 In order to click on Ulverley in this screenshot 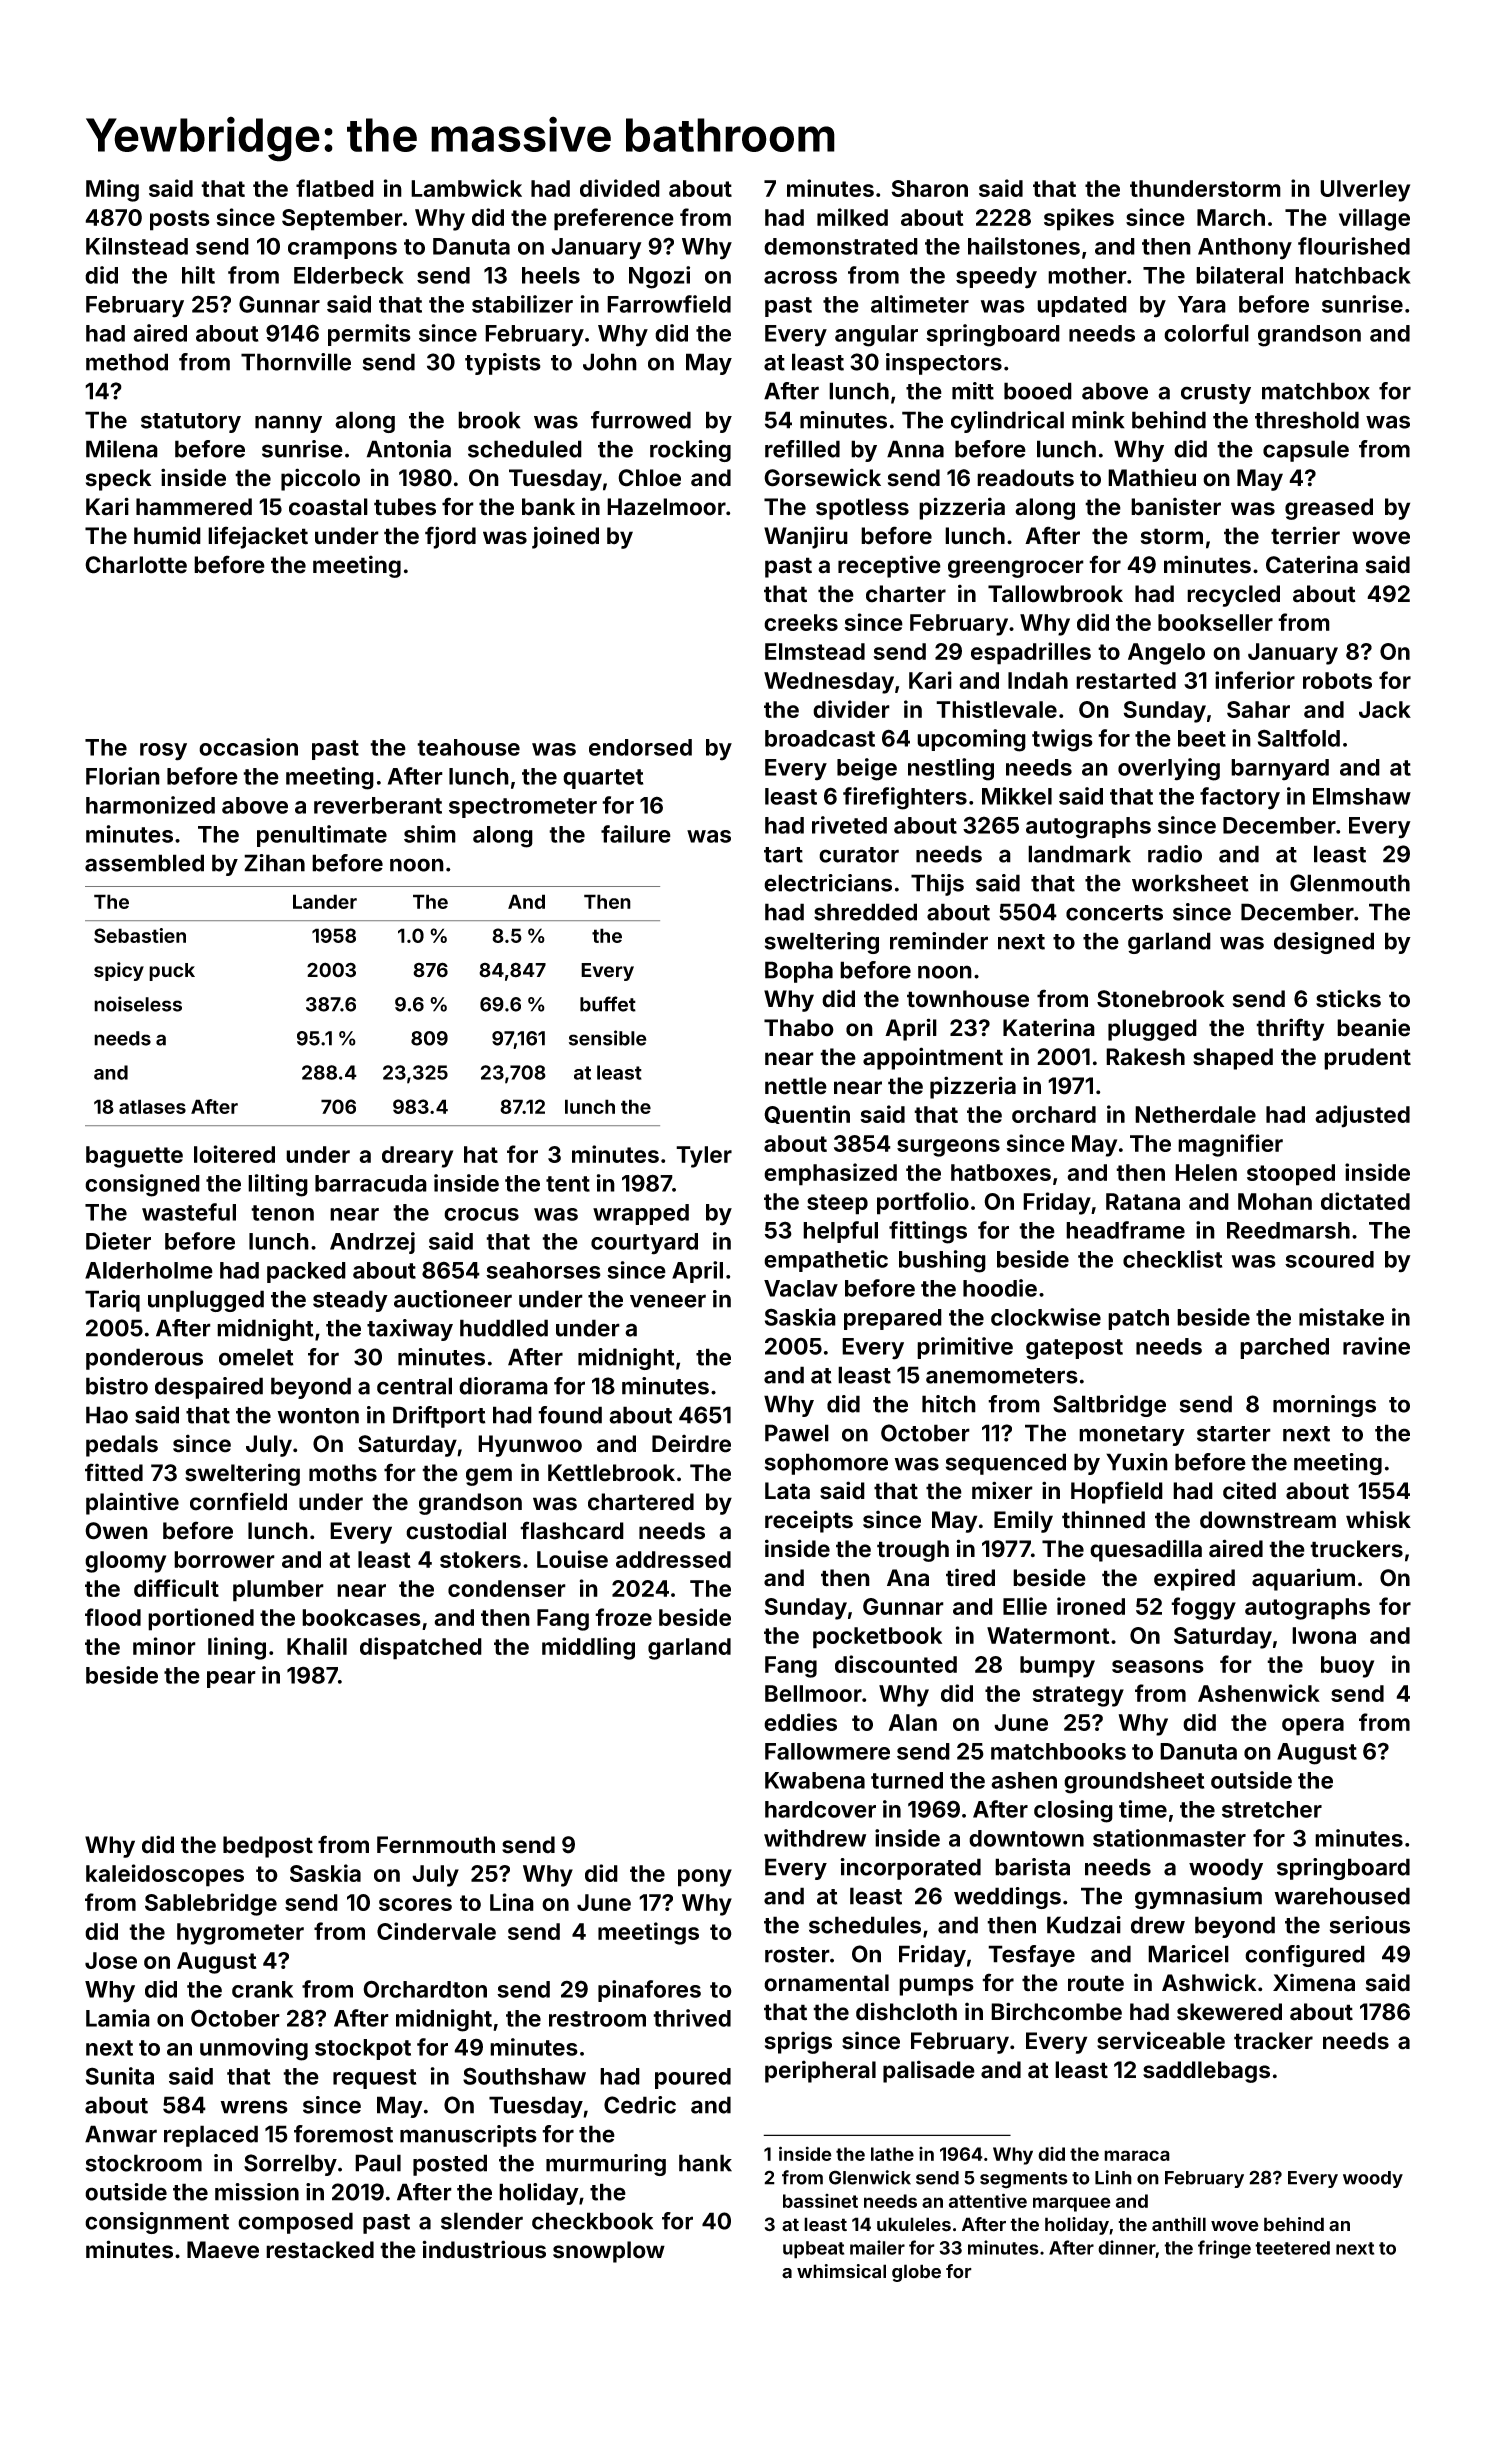, I will do `click(1365, 191)`.
